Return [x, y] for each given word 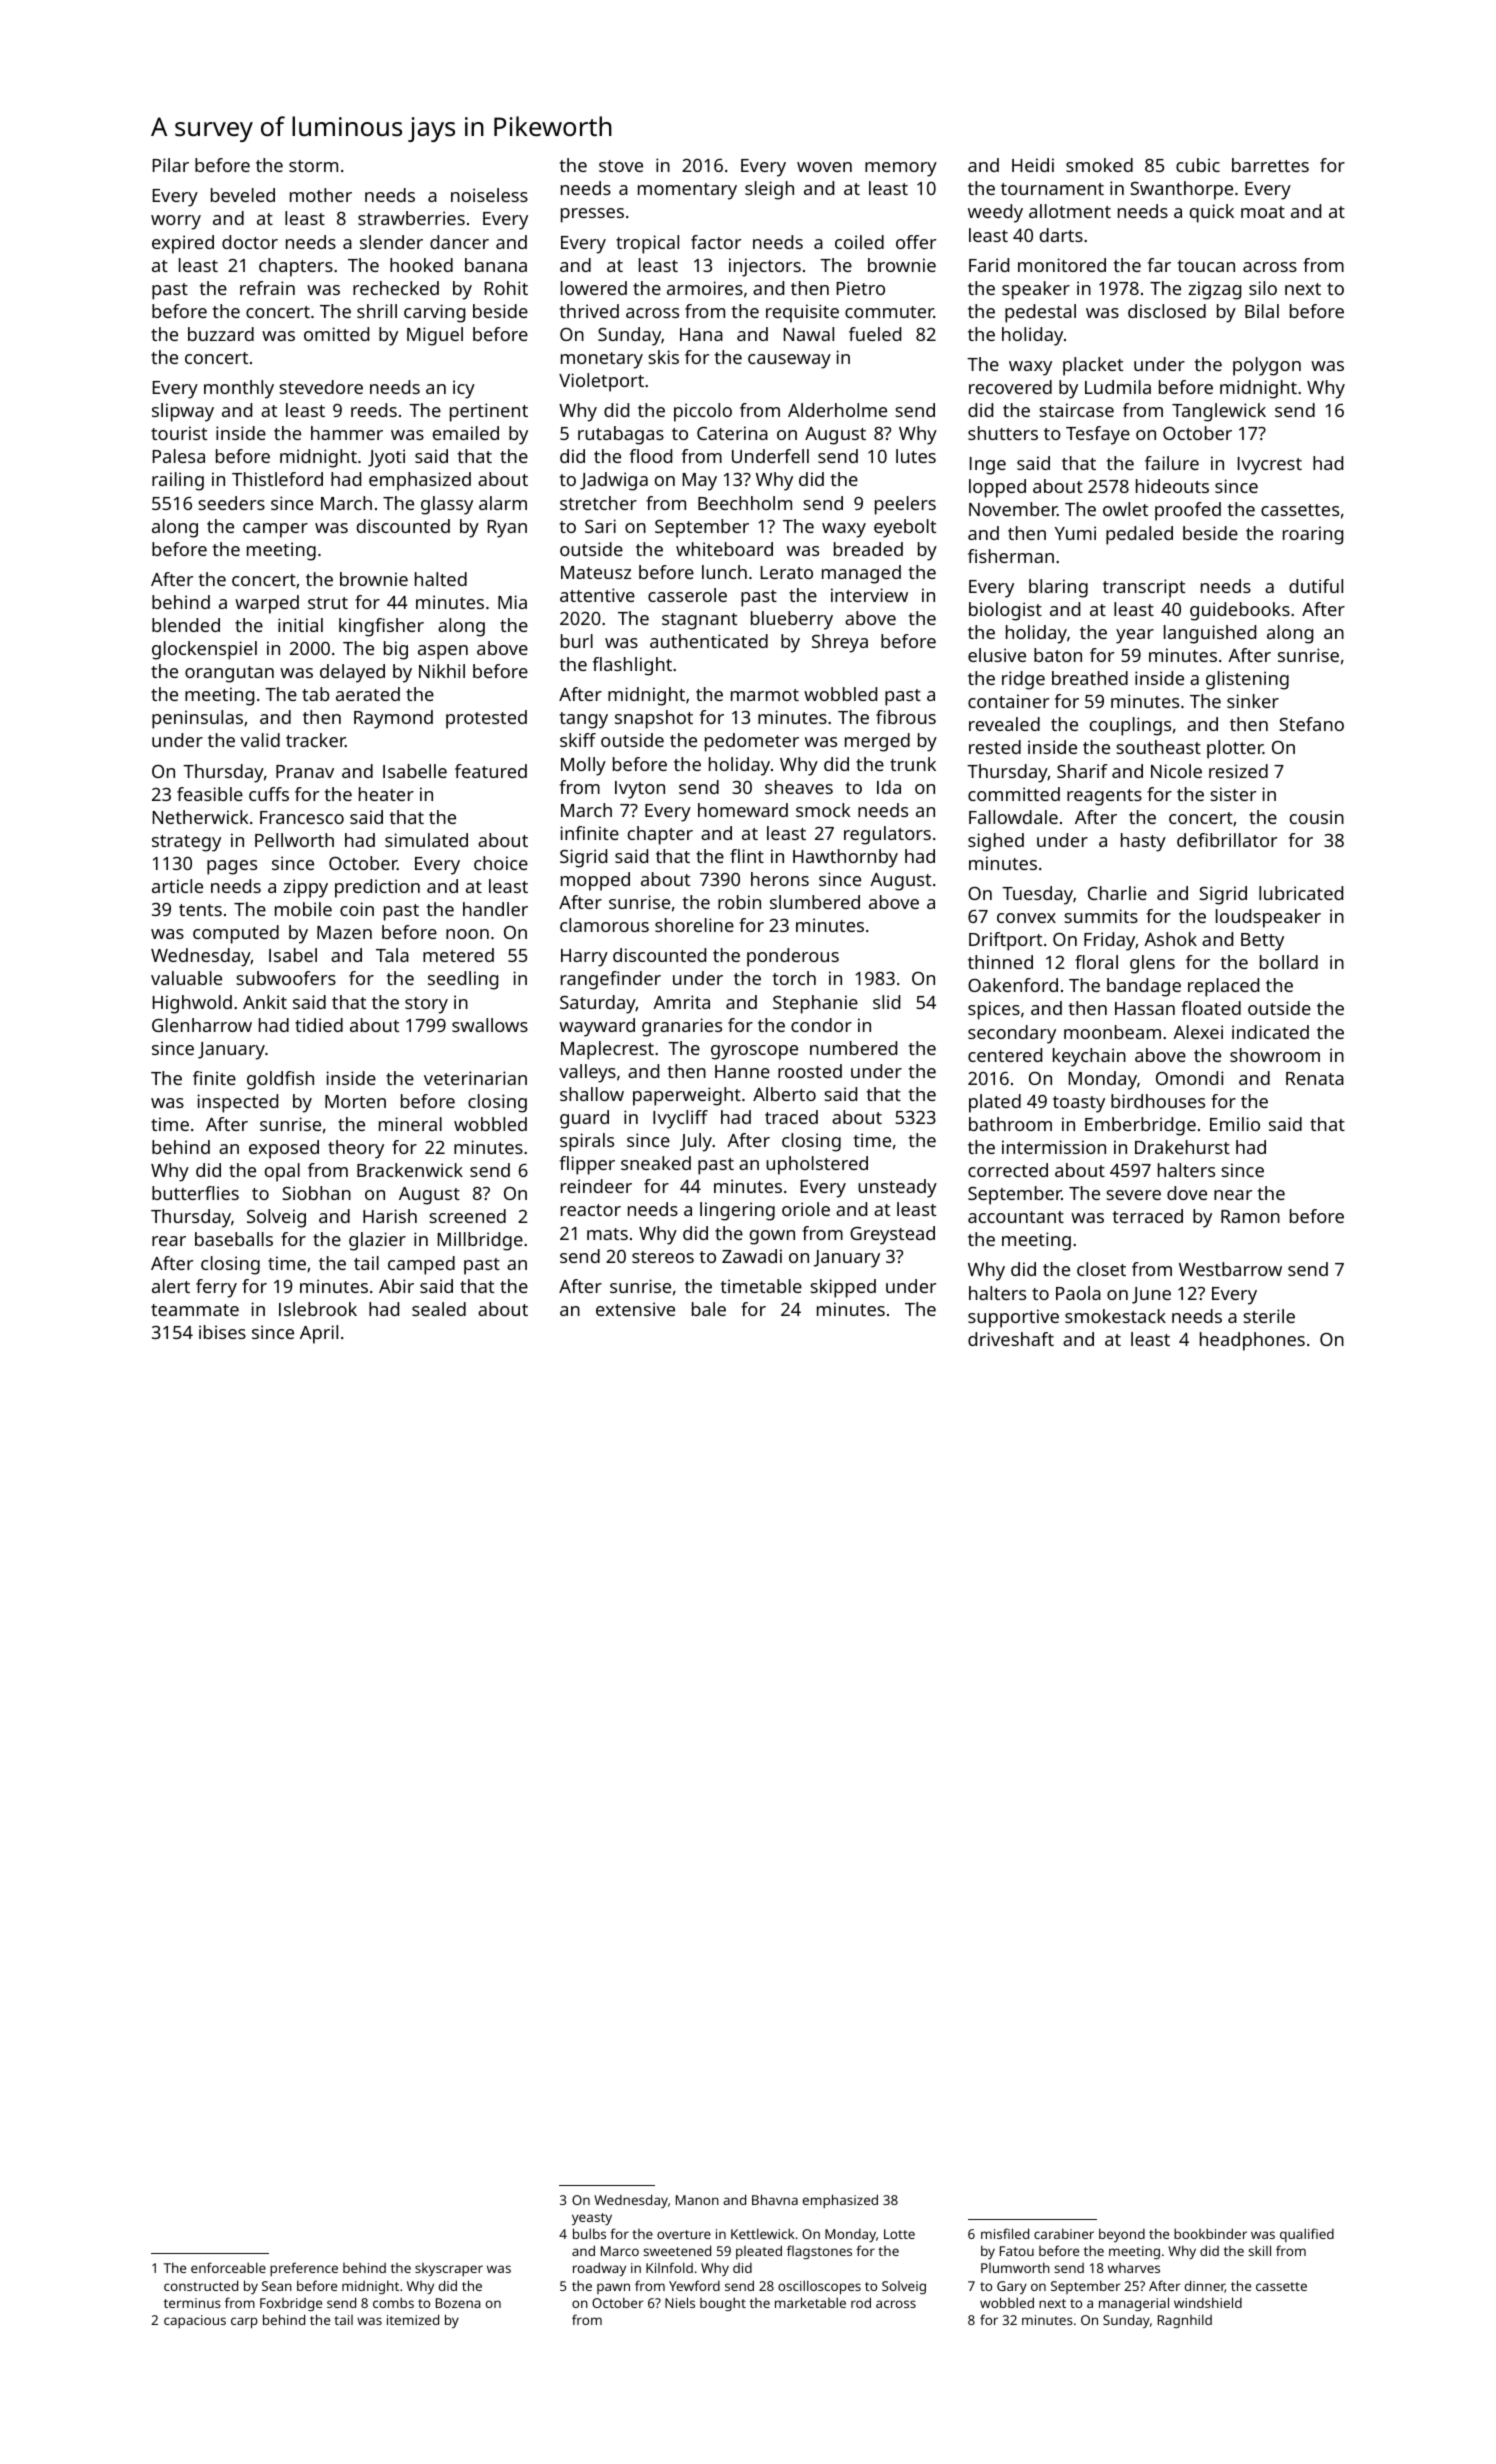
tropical [647, 244]
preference [304, 2269]
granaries [682, 1027]
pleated [759, 2252]
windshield [1208, 2302]
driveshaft [1011, 1339]
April [319, 1334]
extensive [635, 1309]
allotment [1070, 211]
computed [236, 934]
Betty [1262, 942]
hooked [421, 265]
